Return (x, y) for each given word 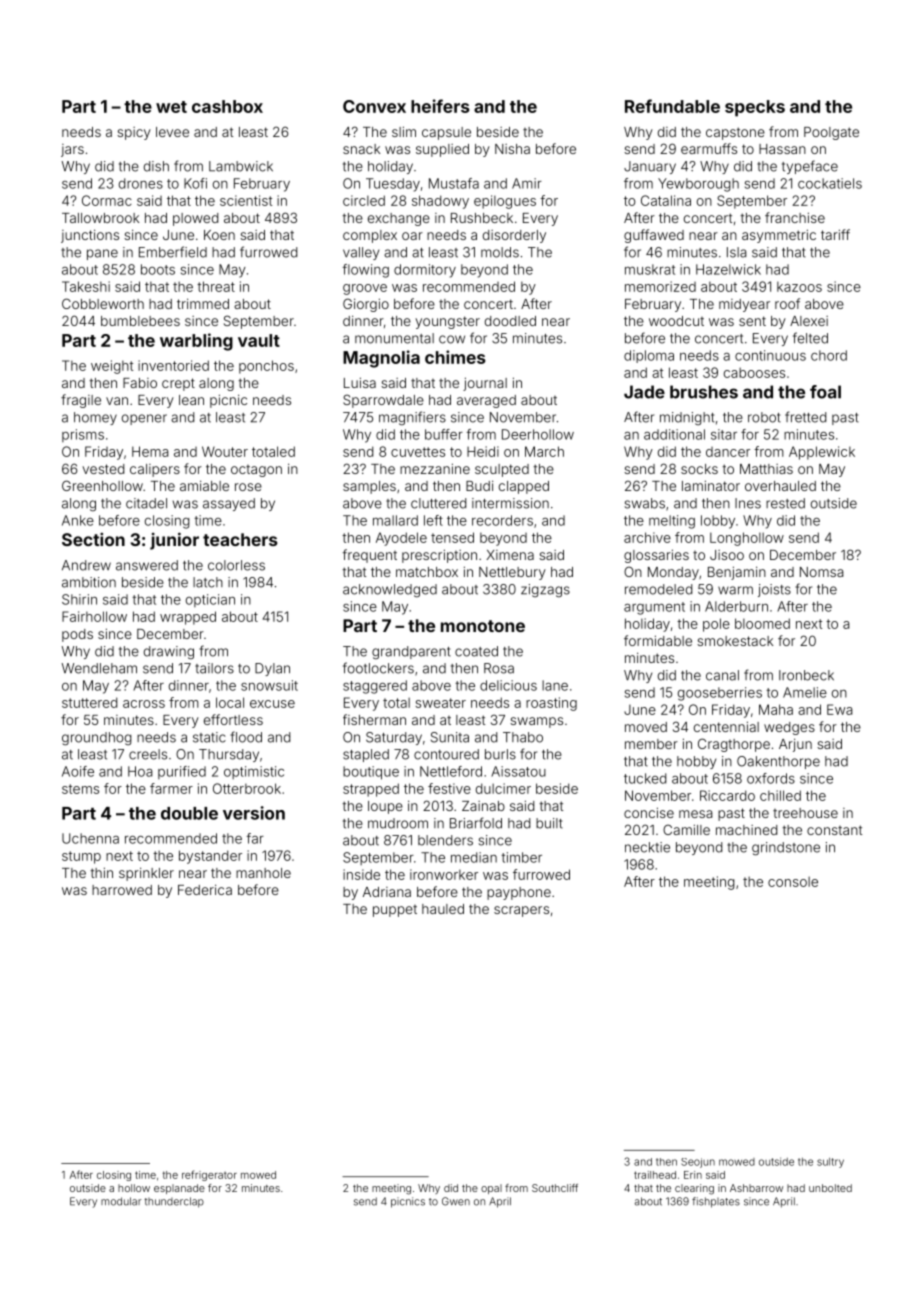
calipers (155, 470)
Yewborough (698, 185)
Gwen (456, 1201)
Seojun (698, 1163)
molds (500, 252)
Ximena (510, 555)
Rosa (499, 668)
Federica (205, 889)
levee (172, 132)
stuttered (89, 702)
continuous (770, 355)
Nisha (512, 149)
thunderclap (174, 1202)
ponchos (266, 367)
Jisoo (727, 555)
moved (646, 727)
